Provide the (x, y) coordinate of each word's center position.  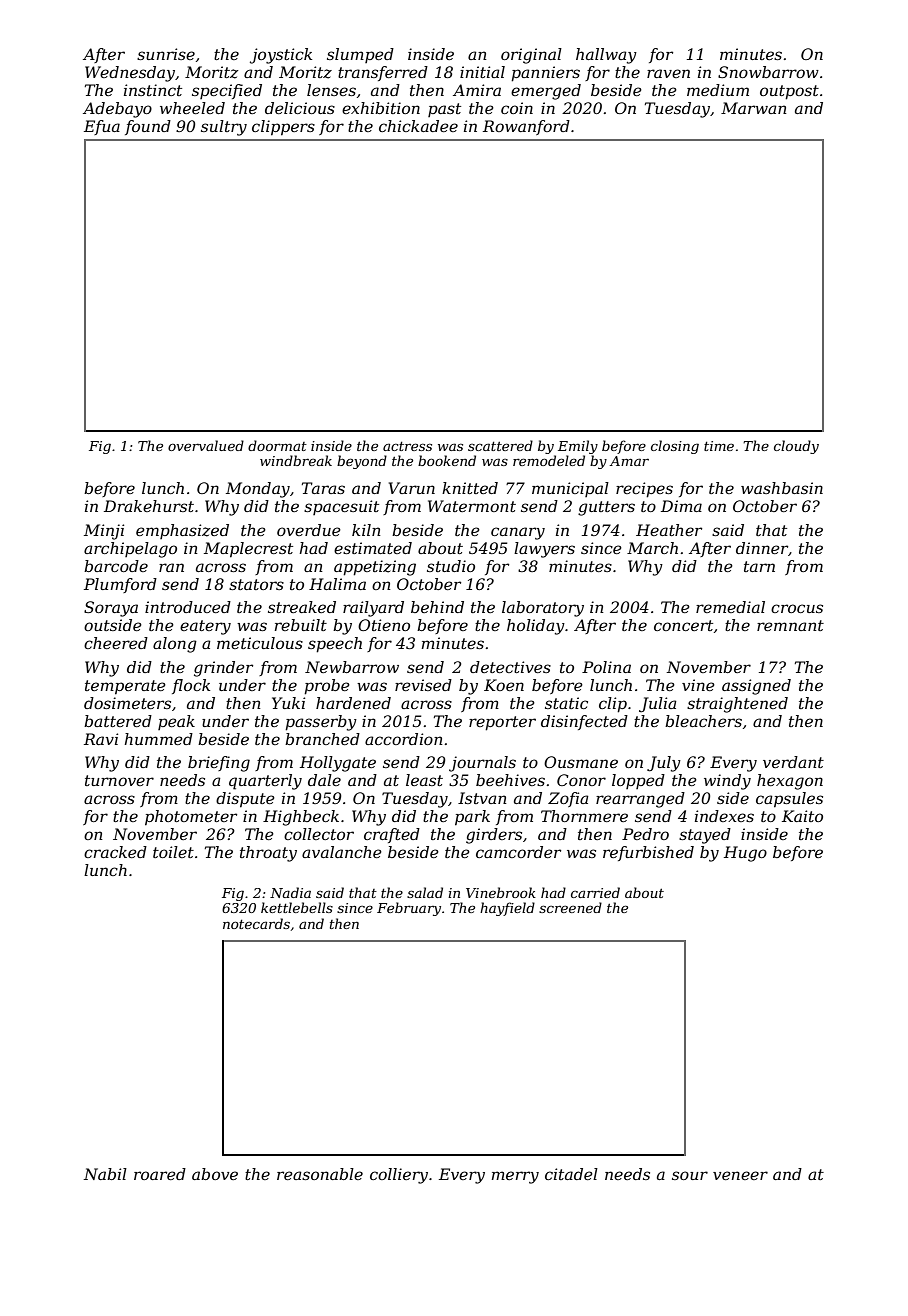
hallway (606, 56)
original (531, 56)
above (215, 1174)
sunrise (166, 54)
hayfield (507, 909)
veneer (740, 1175)
